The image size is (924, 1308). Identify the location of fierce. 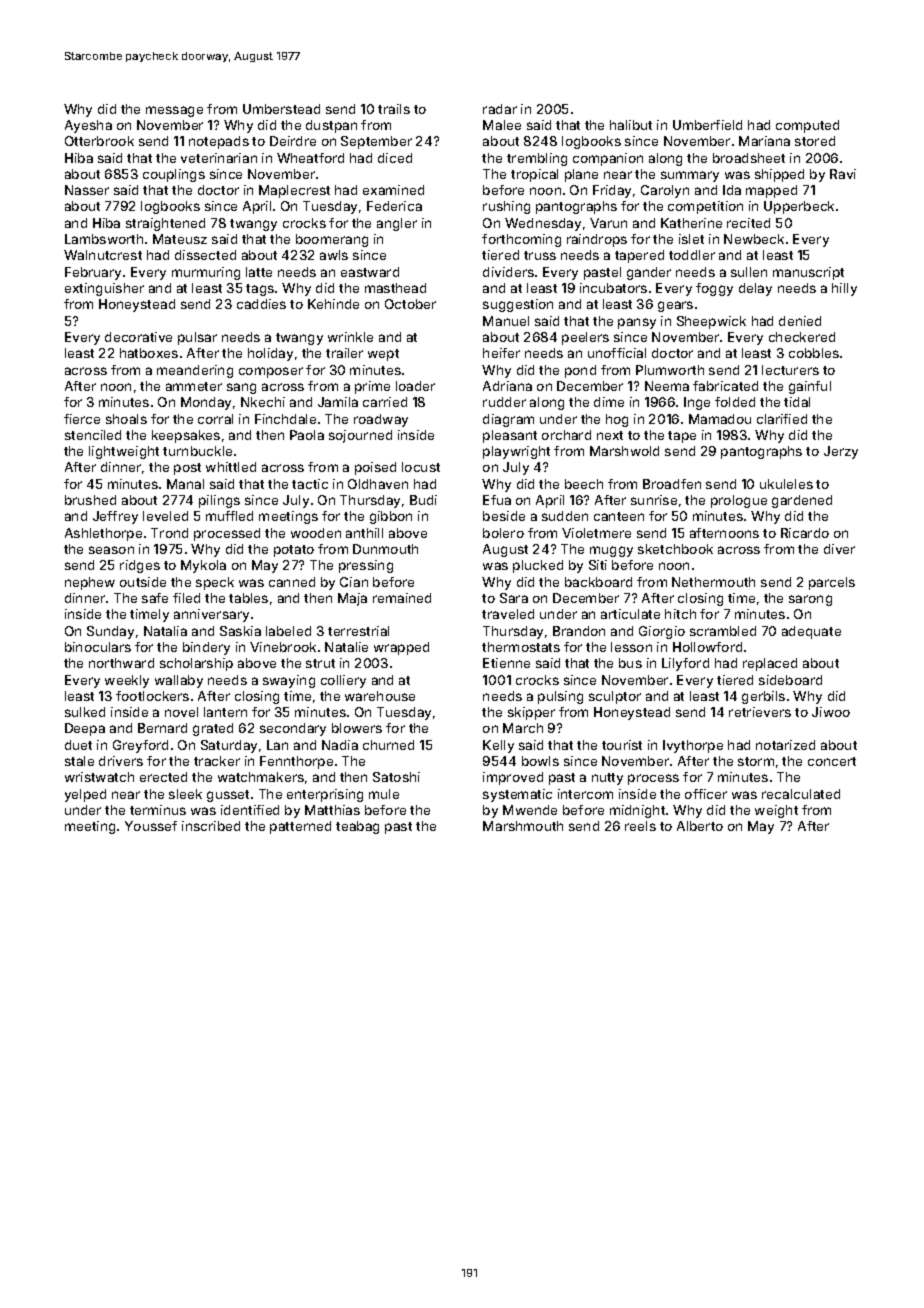
(82, 419).
